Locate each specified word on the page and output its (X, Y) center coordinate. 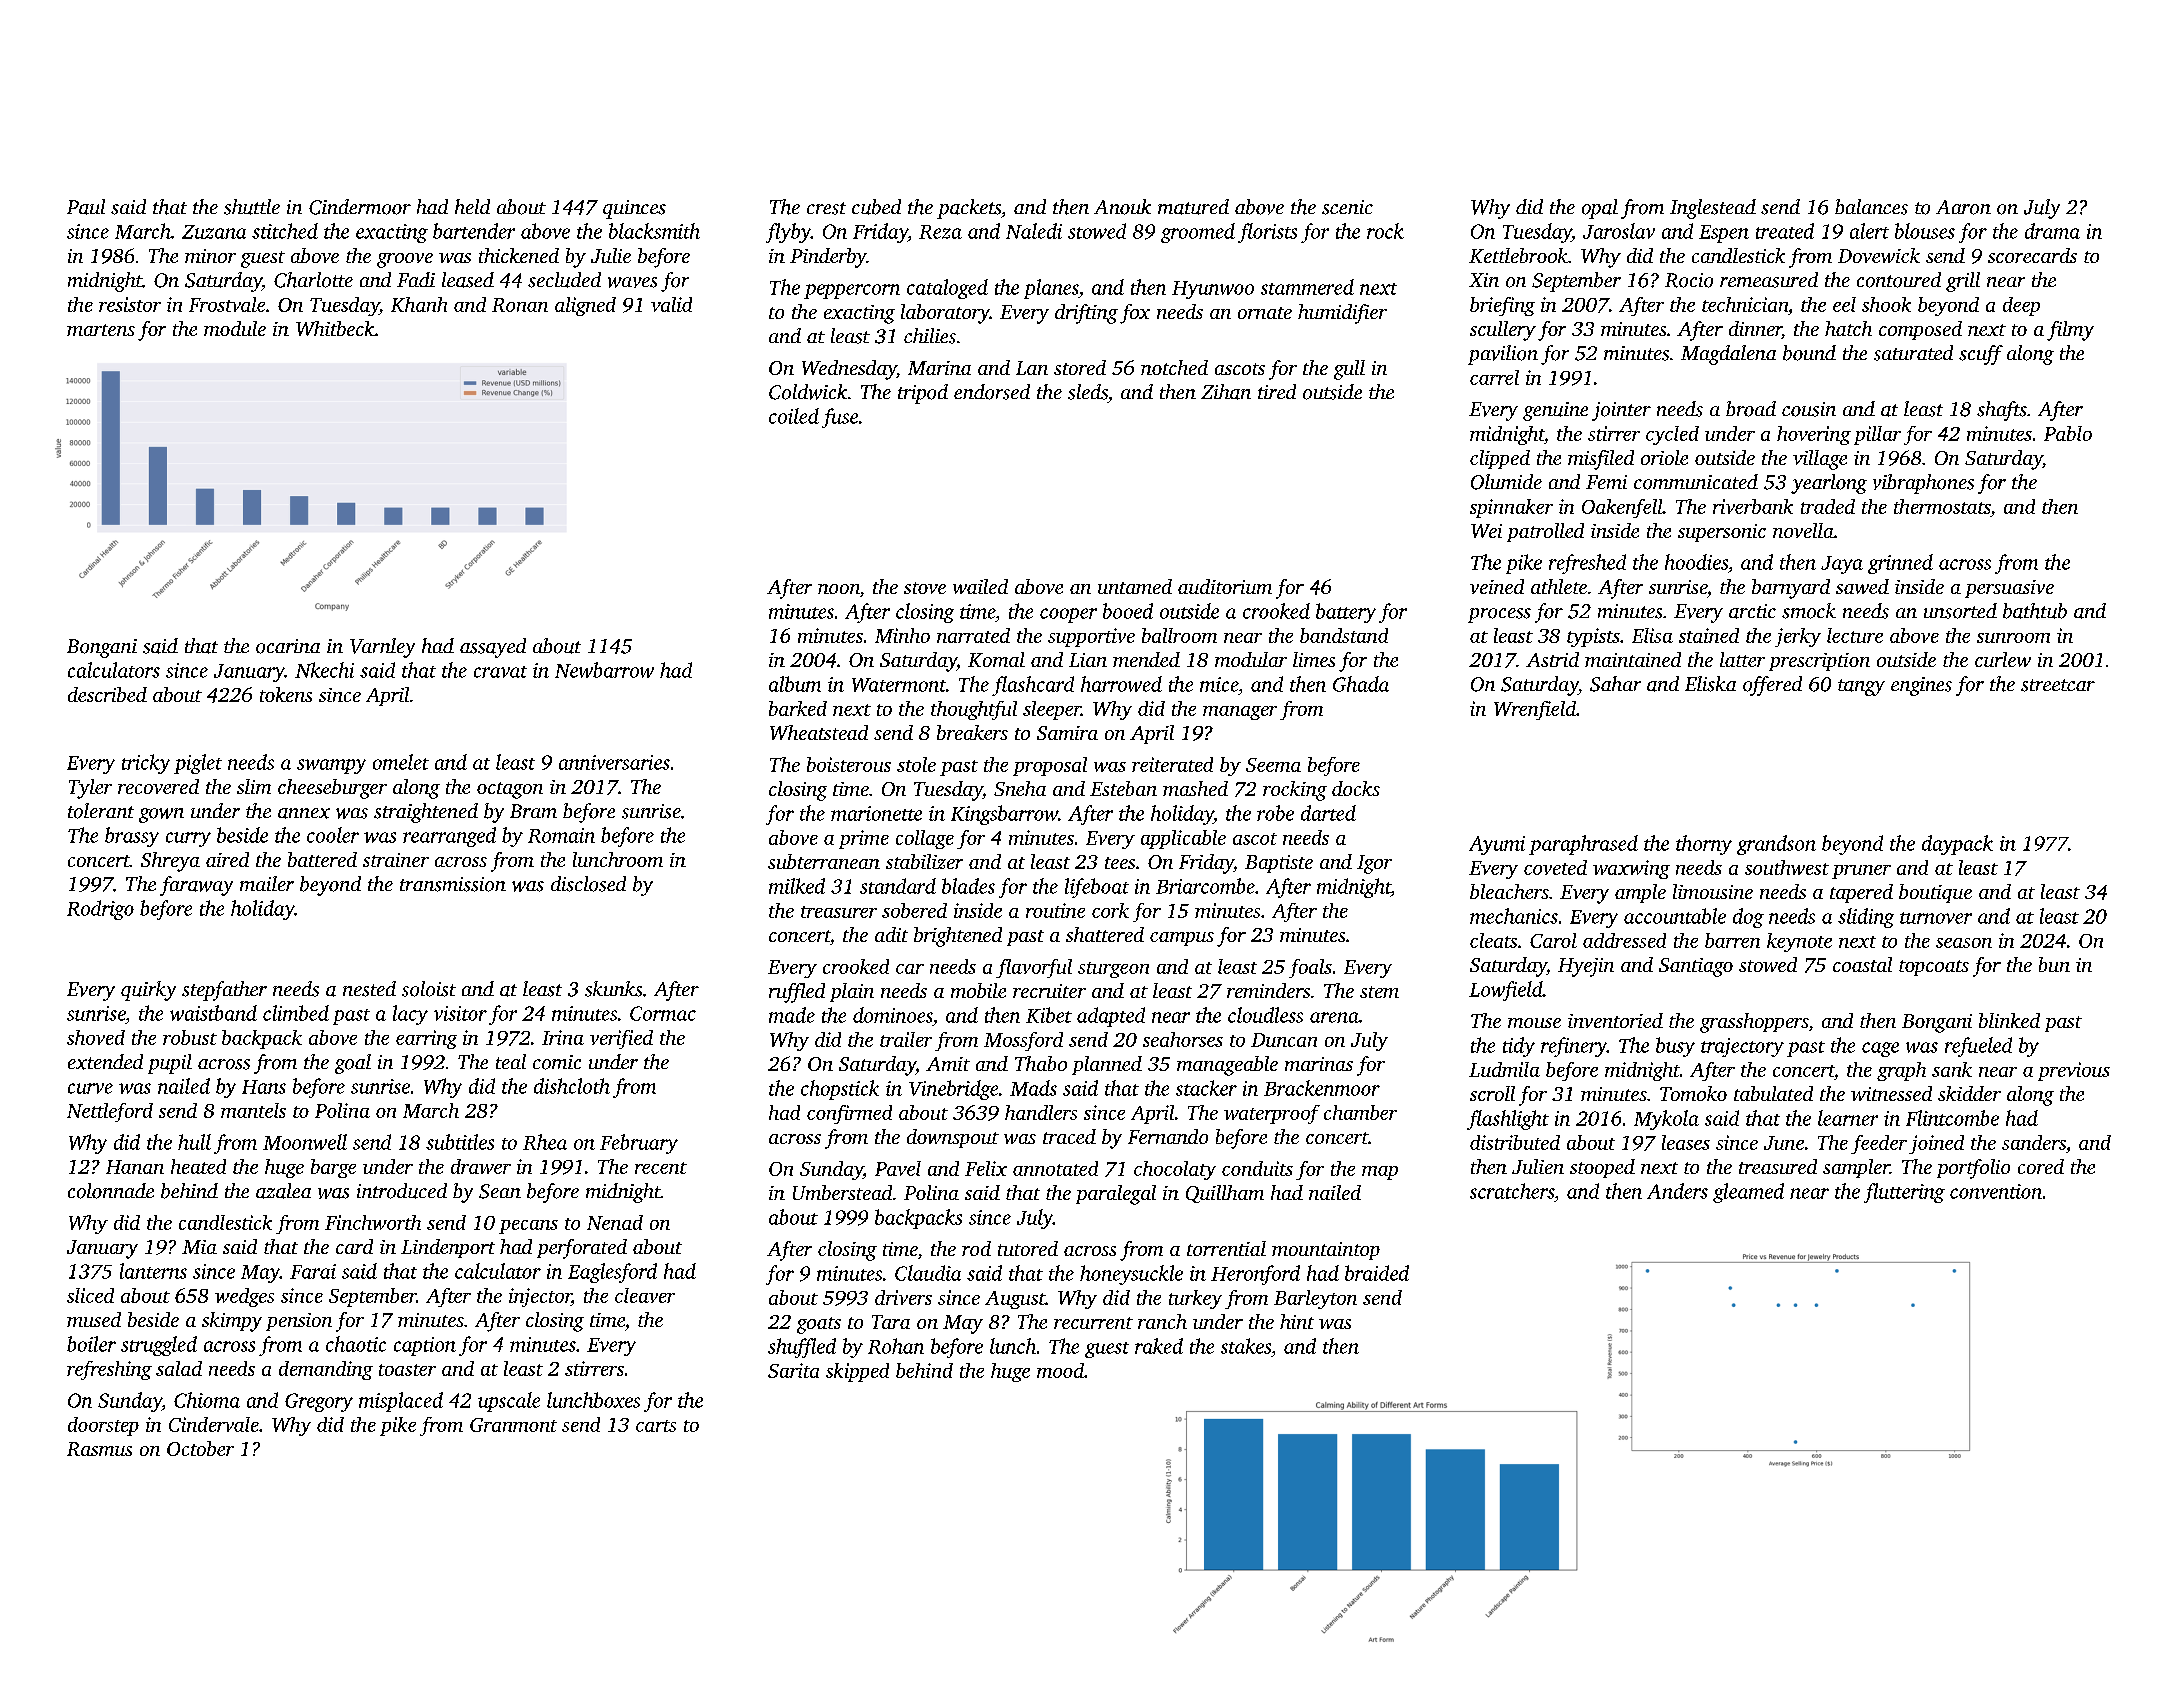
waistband (213, 1013)
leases (1686, 1142)
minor (210, 256)
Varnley (382, 648)
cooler (333, 835)
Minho (902, 635)
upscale (509, 1402)
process (1499, 615)
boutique (1935, 893)
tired (1277, 391)
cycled (1672, 435)
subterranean (824, 861)
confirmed (849, 1114)
